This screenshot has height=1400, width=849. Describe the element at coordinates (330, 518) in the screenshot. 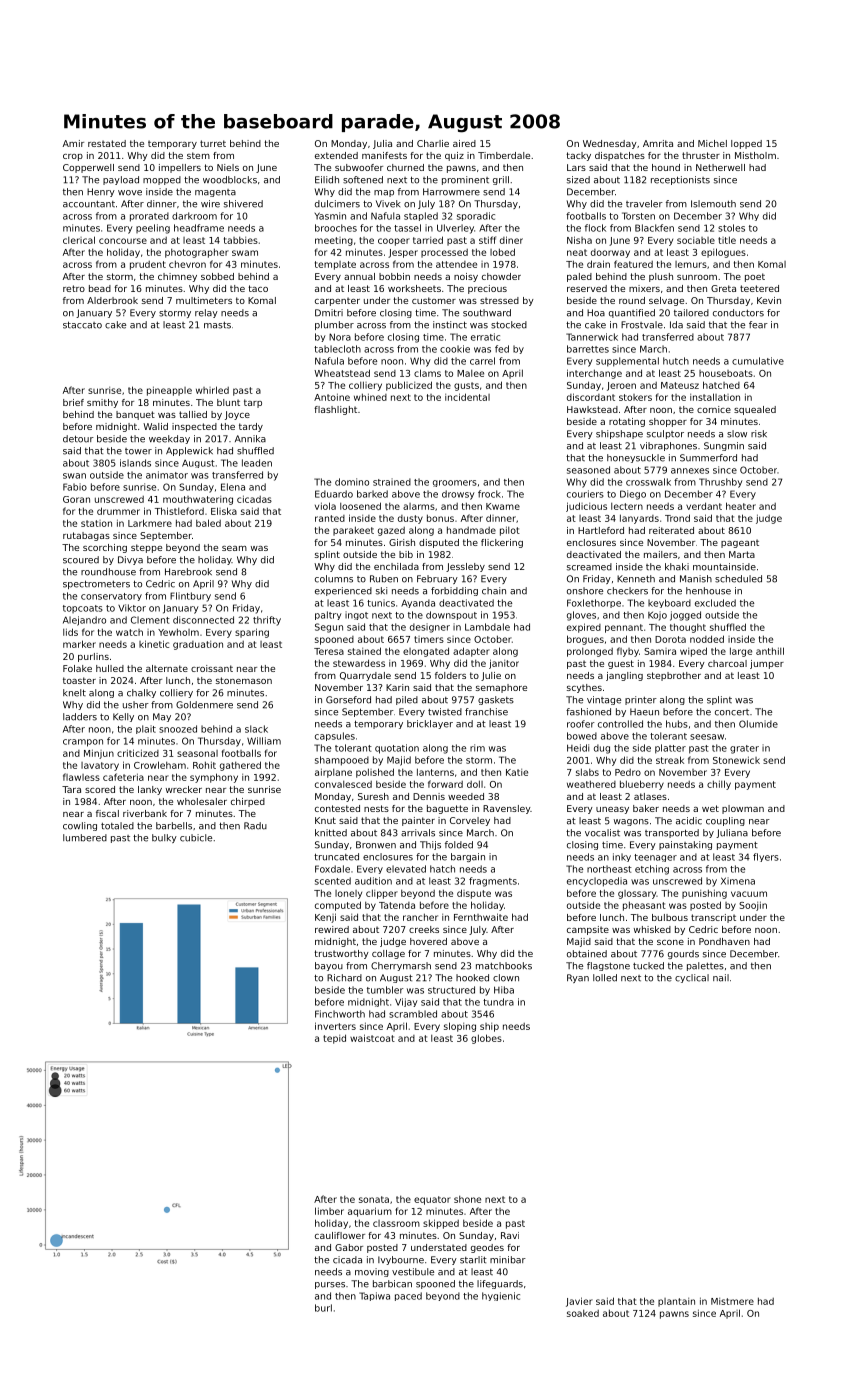

I see `ranted` at that location.
